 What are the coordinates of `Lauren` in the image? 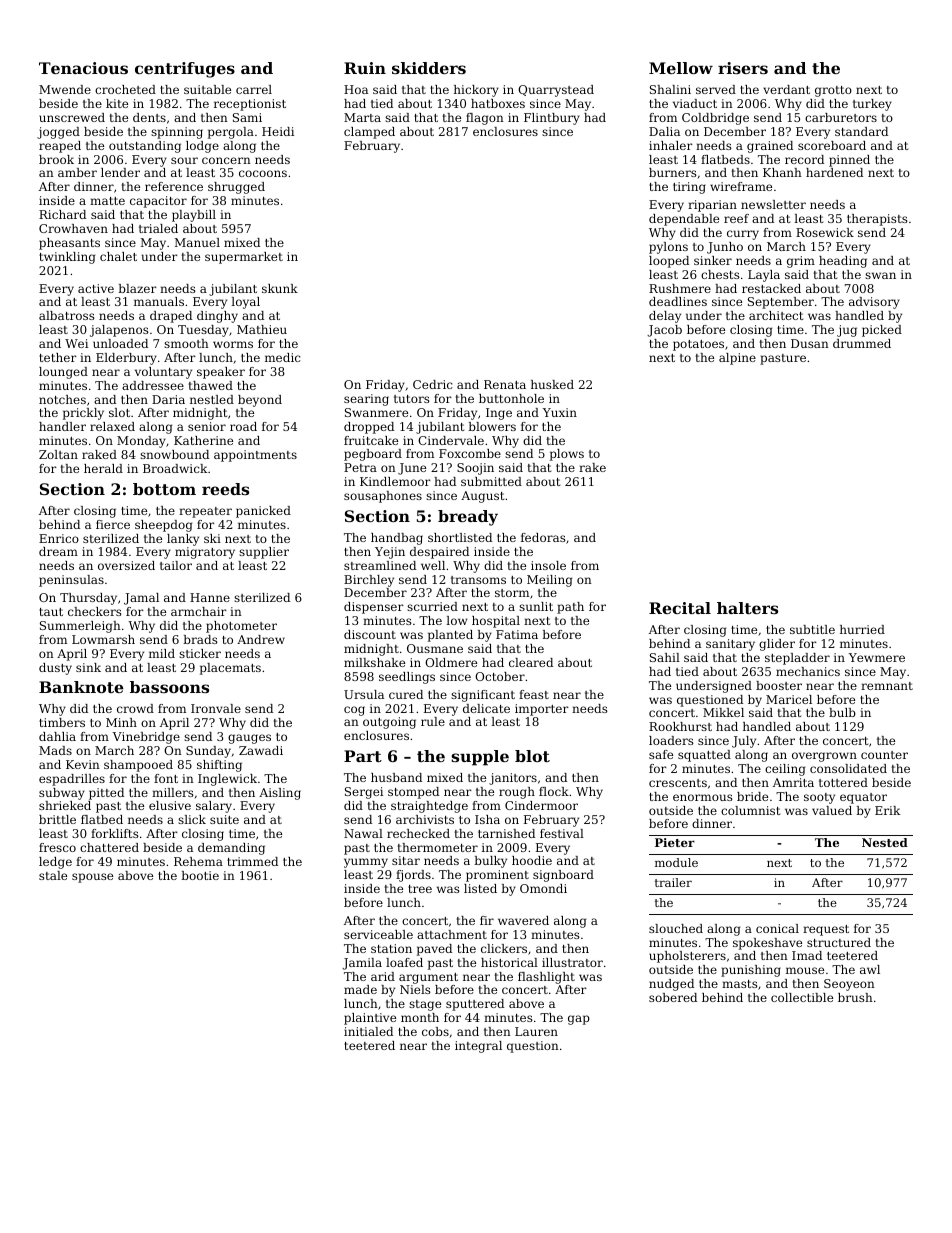 It's located at (536, 1031).
